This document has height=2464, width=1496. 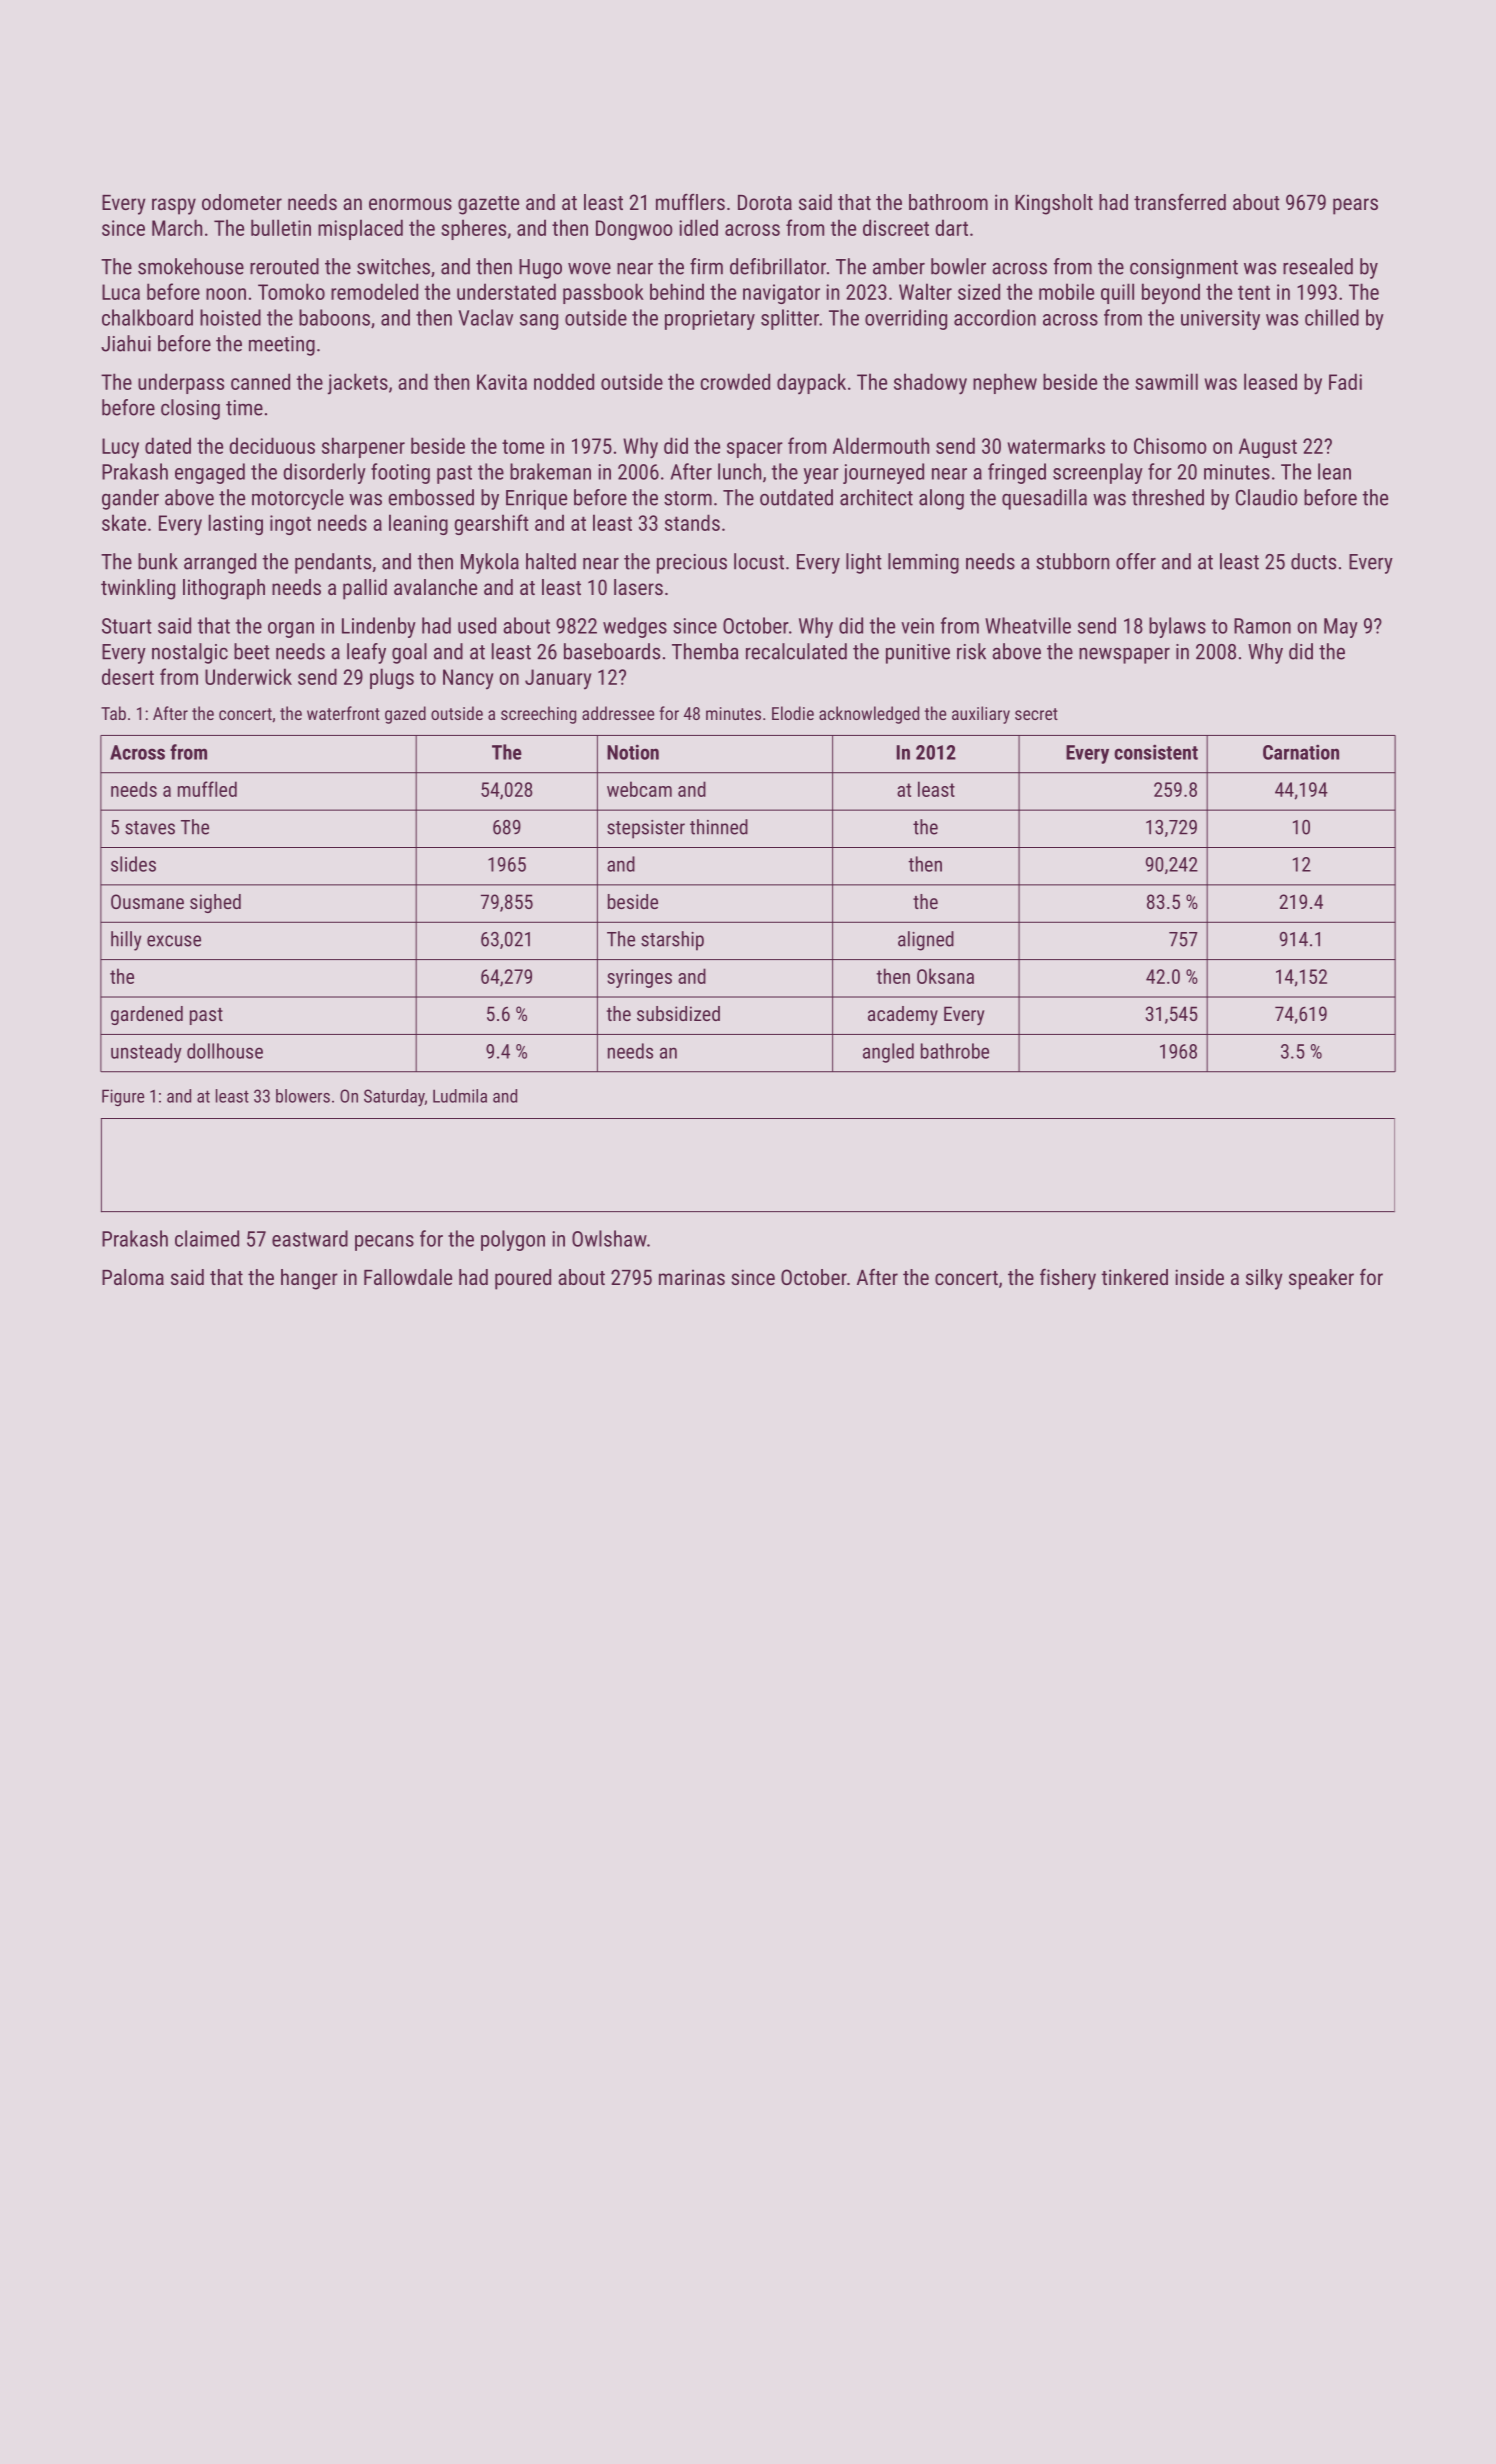 I want to click on Paloma, so click(x=133, y=1277).
